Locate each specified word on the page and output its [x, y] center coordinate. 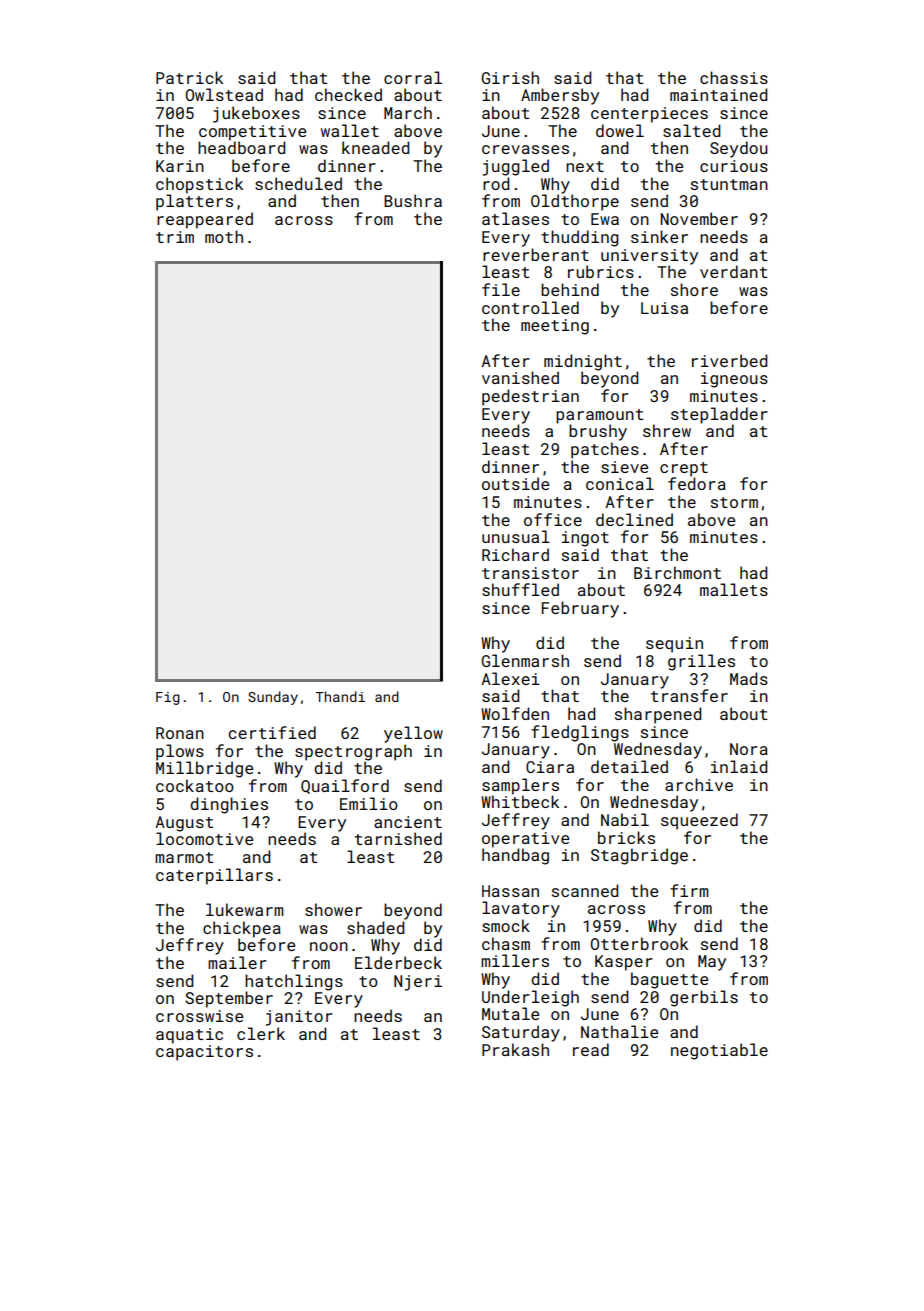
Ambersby [560, 96]
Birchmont [677, 572]
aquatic [189, 1036]
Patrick [189, 77]
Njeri [418, 983]
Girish [510, 77]
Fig [168, 698]
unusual [516, 536]
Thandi [340, 696]
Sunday [273, 698]
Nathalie [619, 1031]
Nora [749, 749]
